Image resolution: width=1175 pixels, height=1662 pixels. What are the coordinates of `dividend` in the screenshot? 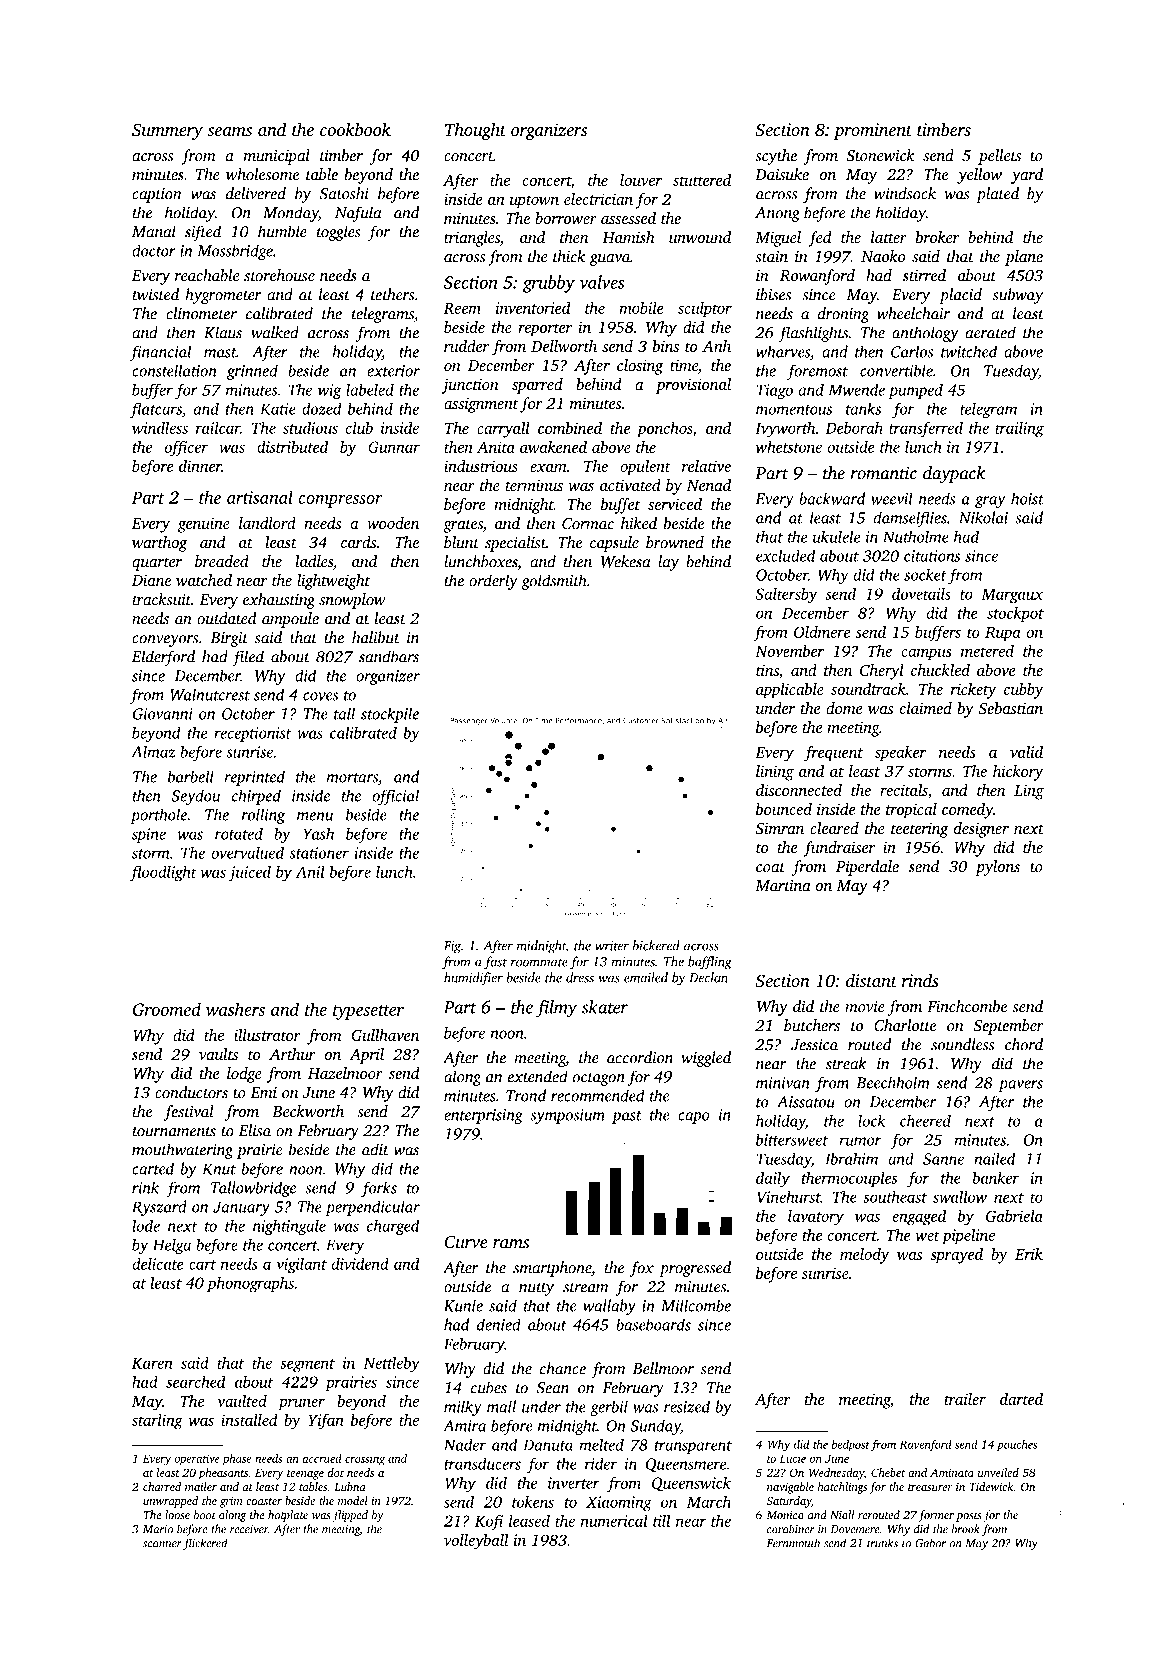 It's located at (360, 1263).
